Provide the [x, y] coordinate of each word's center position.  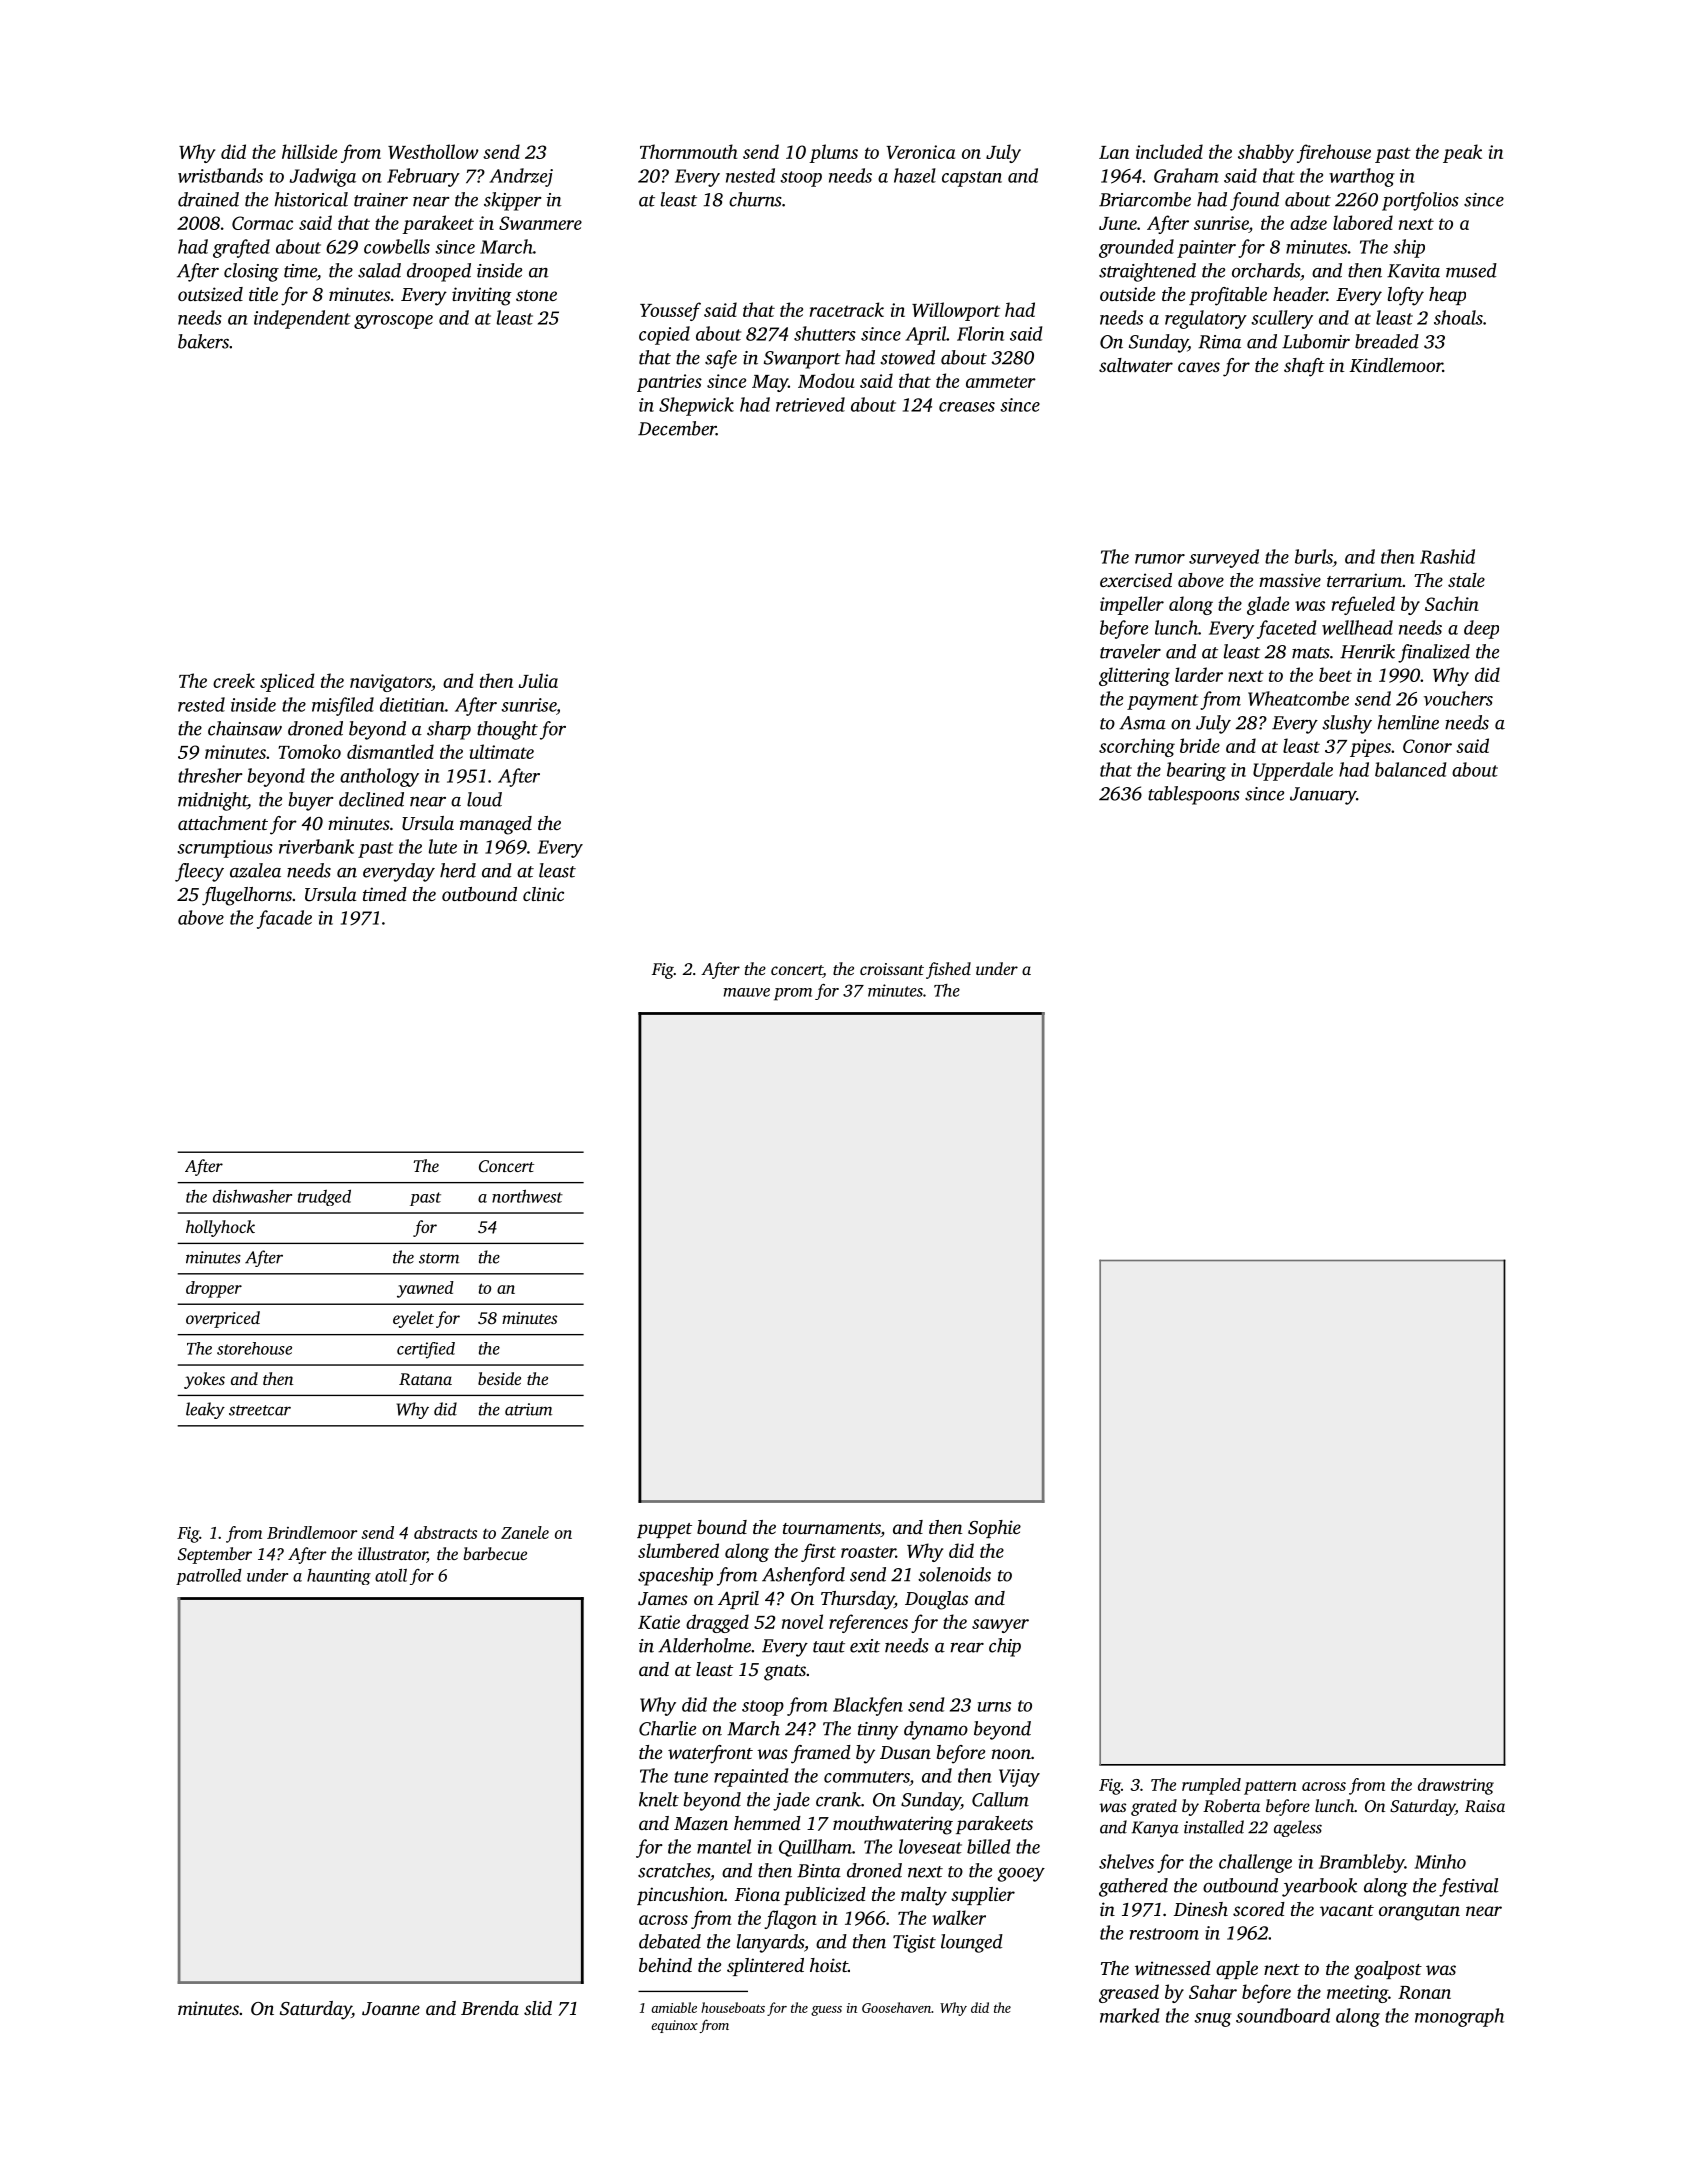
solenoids [954, 1574]
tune [691, 1777]
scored [1259, 1909]
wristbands [220, 175]
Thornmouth [688, 151]
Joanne [391, 2009]
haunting [339, 1577]
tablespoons [1194, 795]
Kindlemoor [1396, 365]
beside [499, 1378]
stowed [907, 357]
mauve [747, 992]
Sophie [994, 1529]
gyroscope [393, 322]
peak [1462, 153]
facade [284, 919]
